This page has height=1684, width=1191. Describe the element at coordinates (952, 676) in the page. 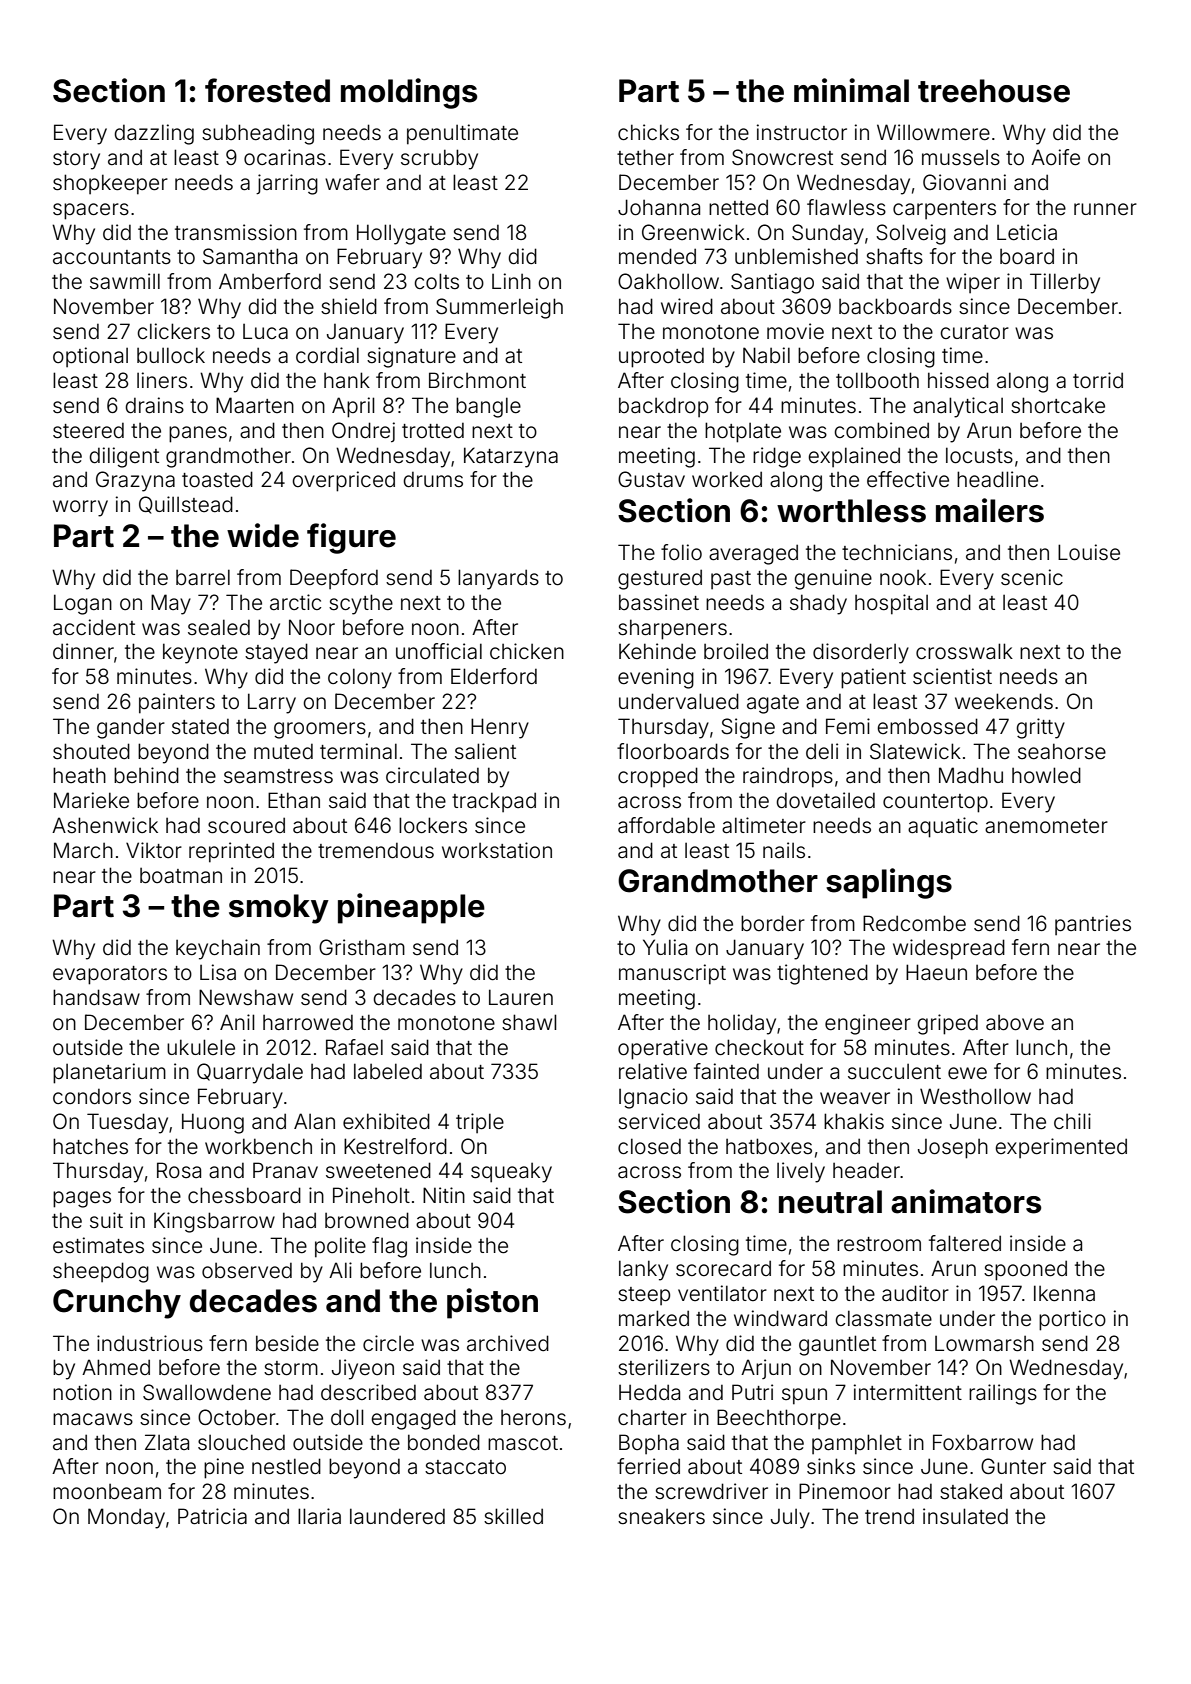

I see `scientist` at that location.
